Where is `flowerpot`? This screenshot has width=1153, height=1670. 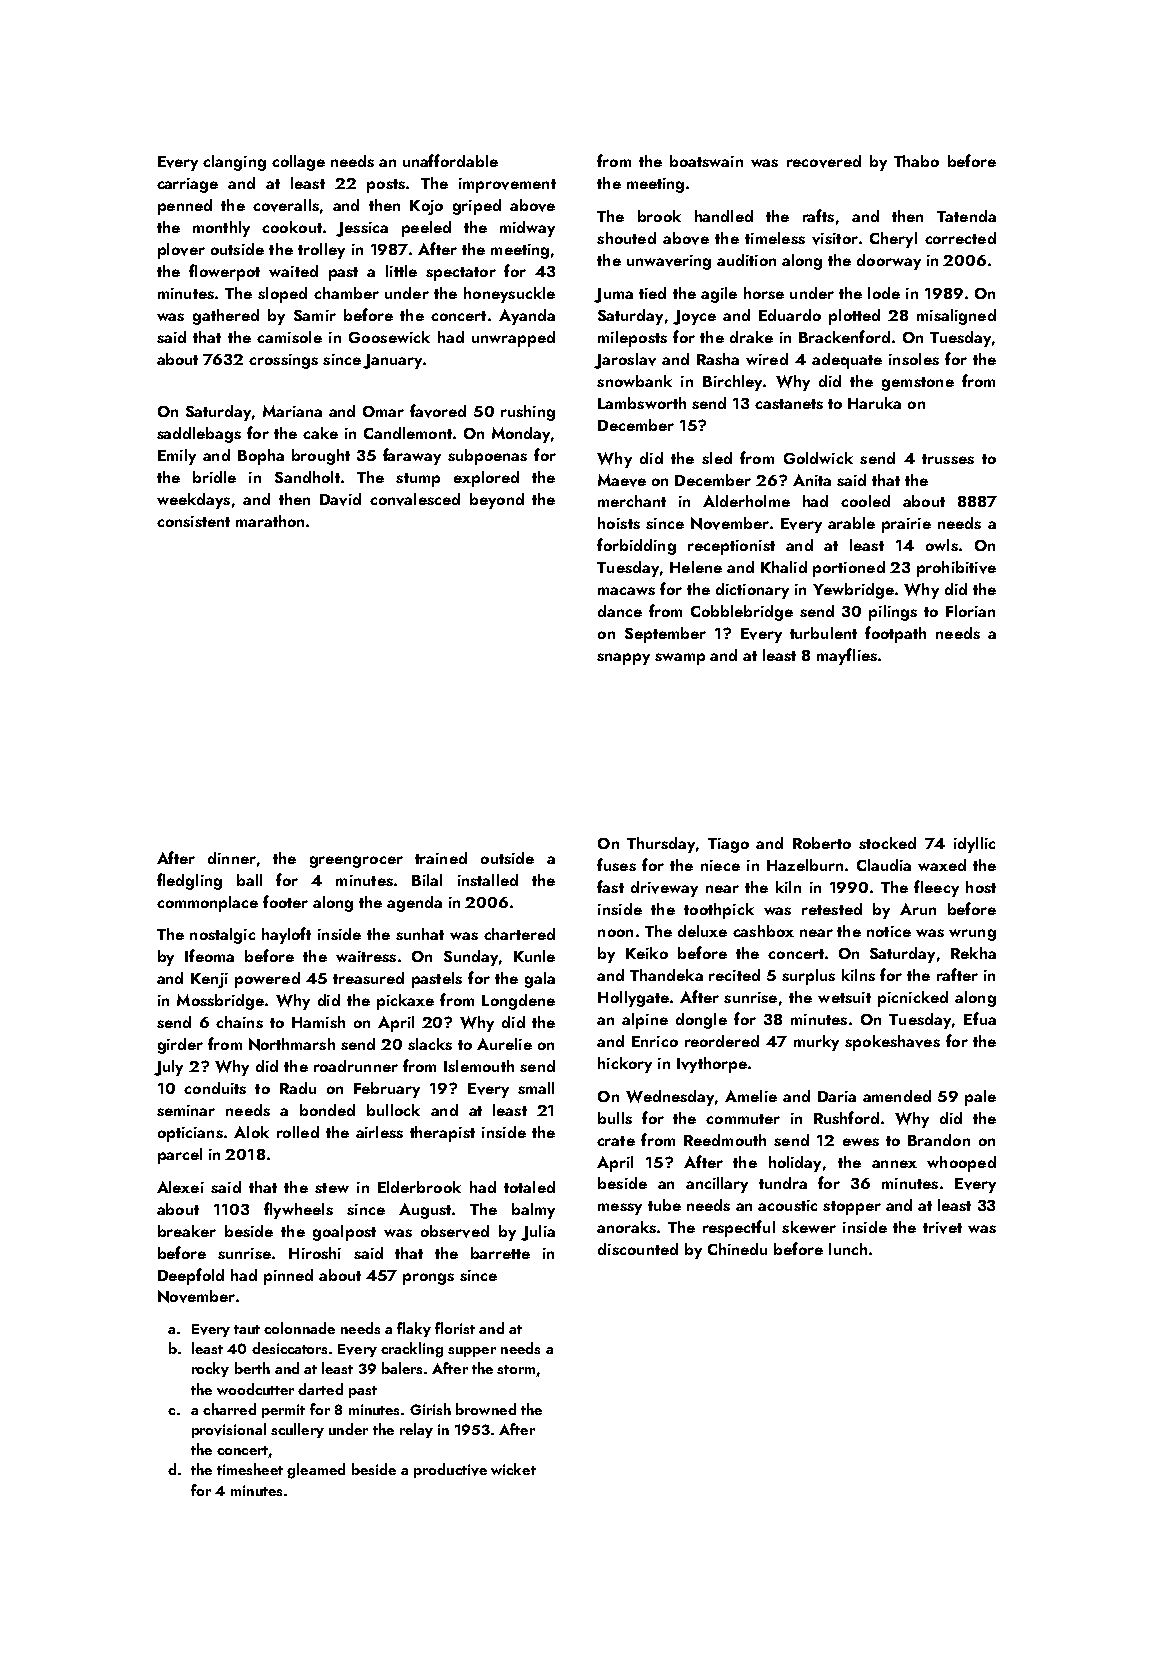 flowerpot is located at coordinates (224, 272).
